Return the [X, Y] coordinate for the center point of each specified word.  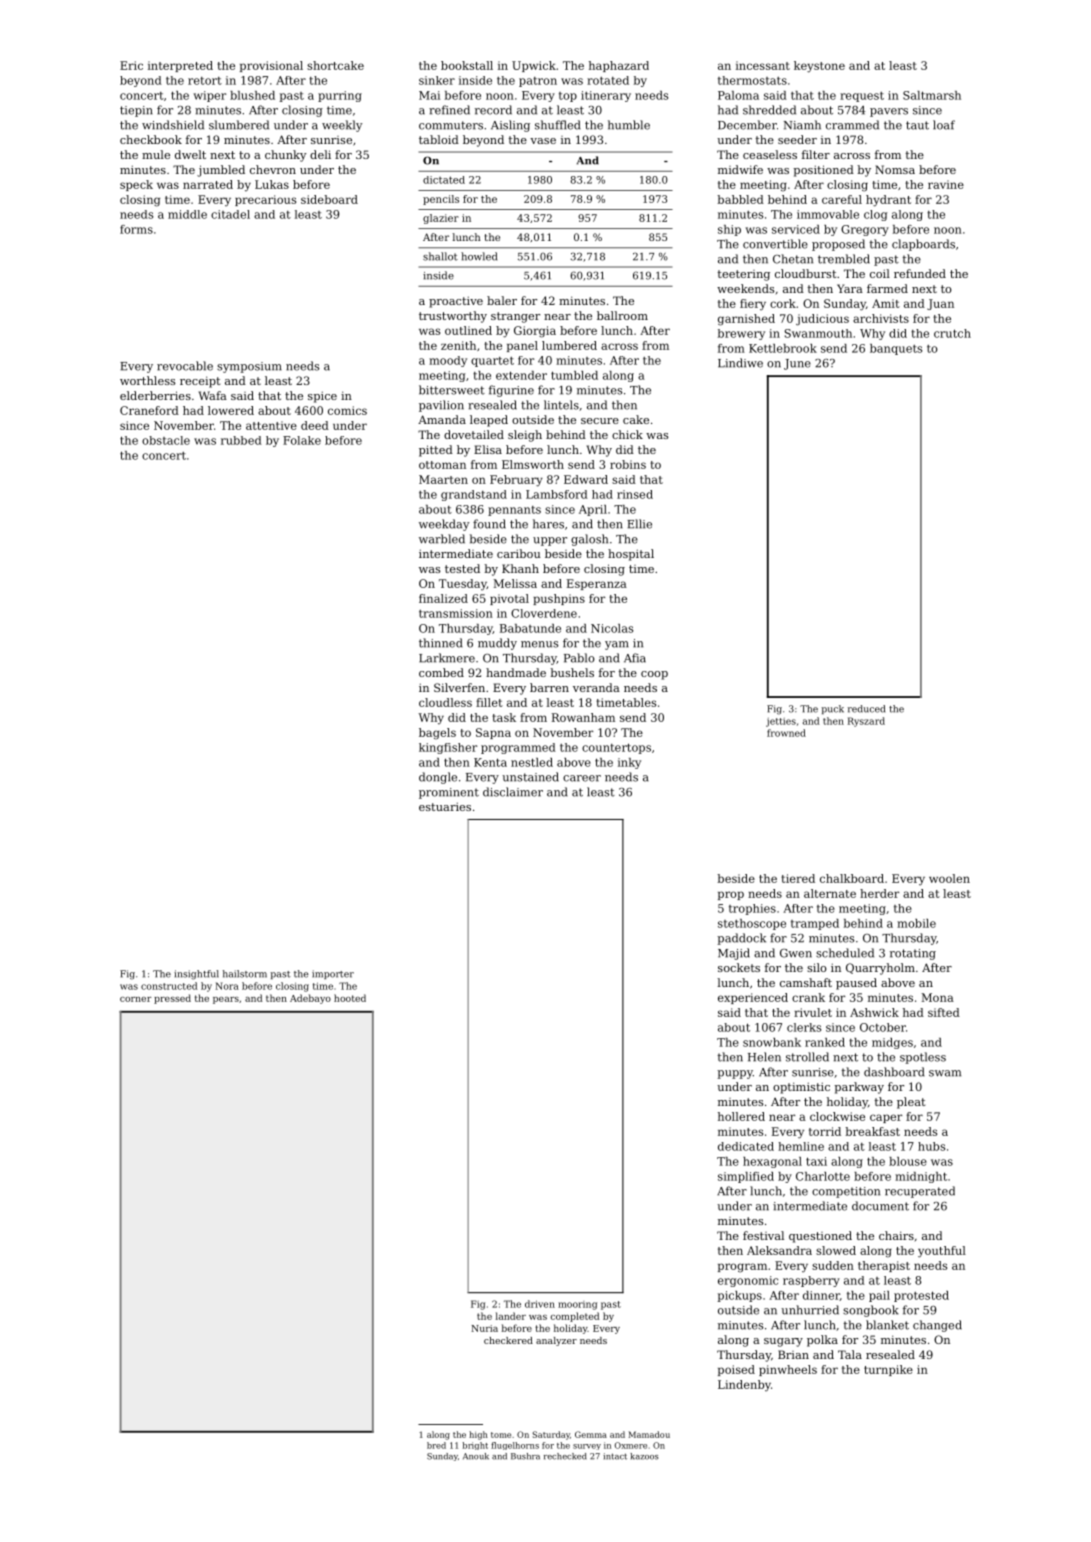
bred [436, 1445]
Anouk [476, 1456]
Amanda [442, 419]
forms [136, 229]
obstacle [166, 440]
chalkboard [852, 878]
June [797, 364]
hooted [350, 998]
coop [654, 675]
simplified [746, 1177]
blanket [887, 1325]
